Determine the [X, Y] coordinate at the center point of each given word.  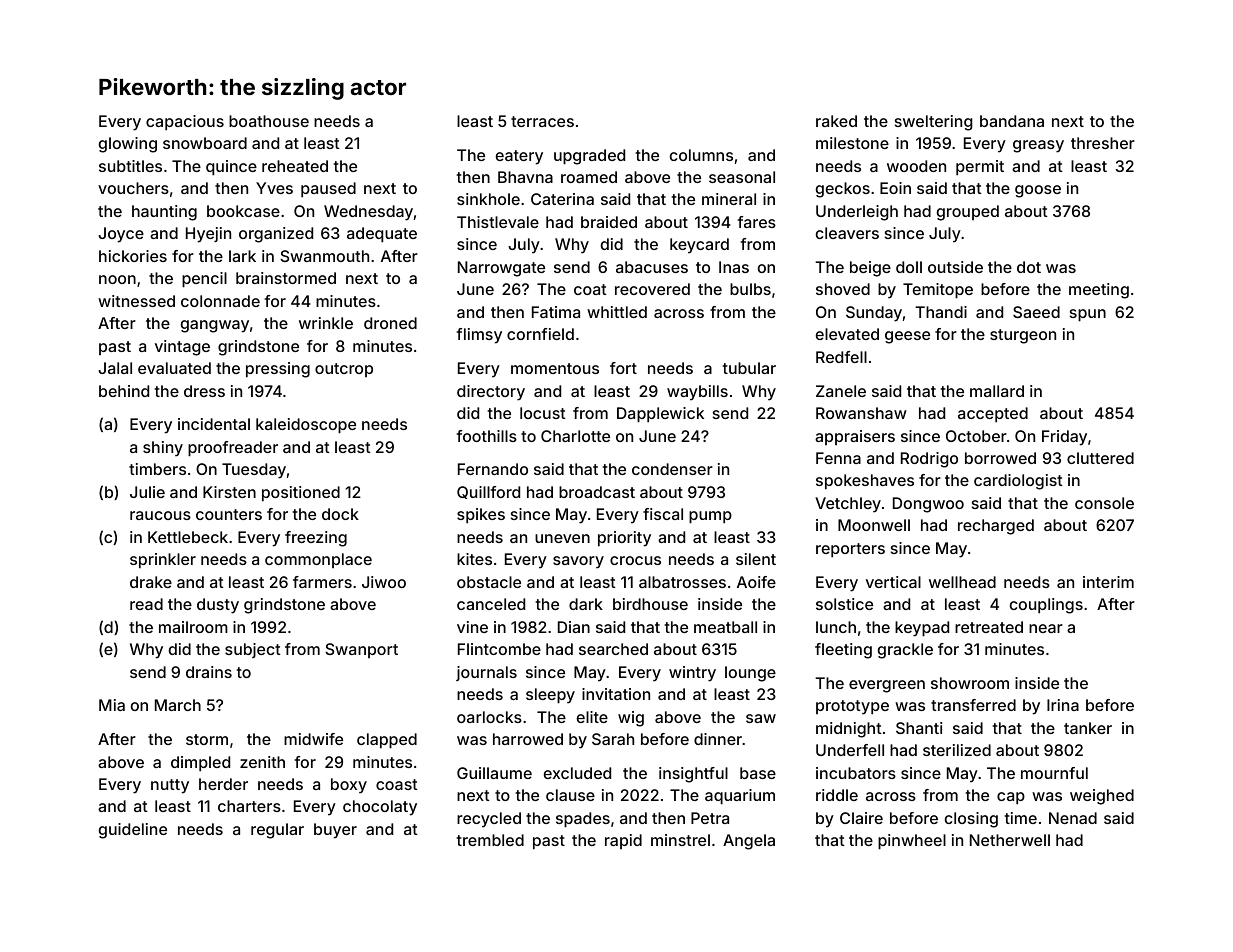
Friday [1064, 438]
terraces [542, 121]
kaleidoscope [306, 426]
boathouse [269, 121]
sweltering [934, 123]
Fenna [838, 458]
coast [397, 784]
